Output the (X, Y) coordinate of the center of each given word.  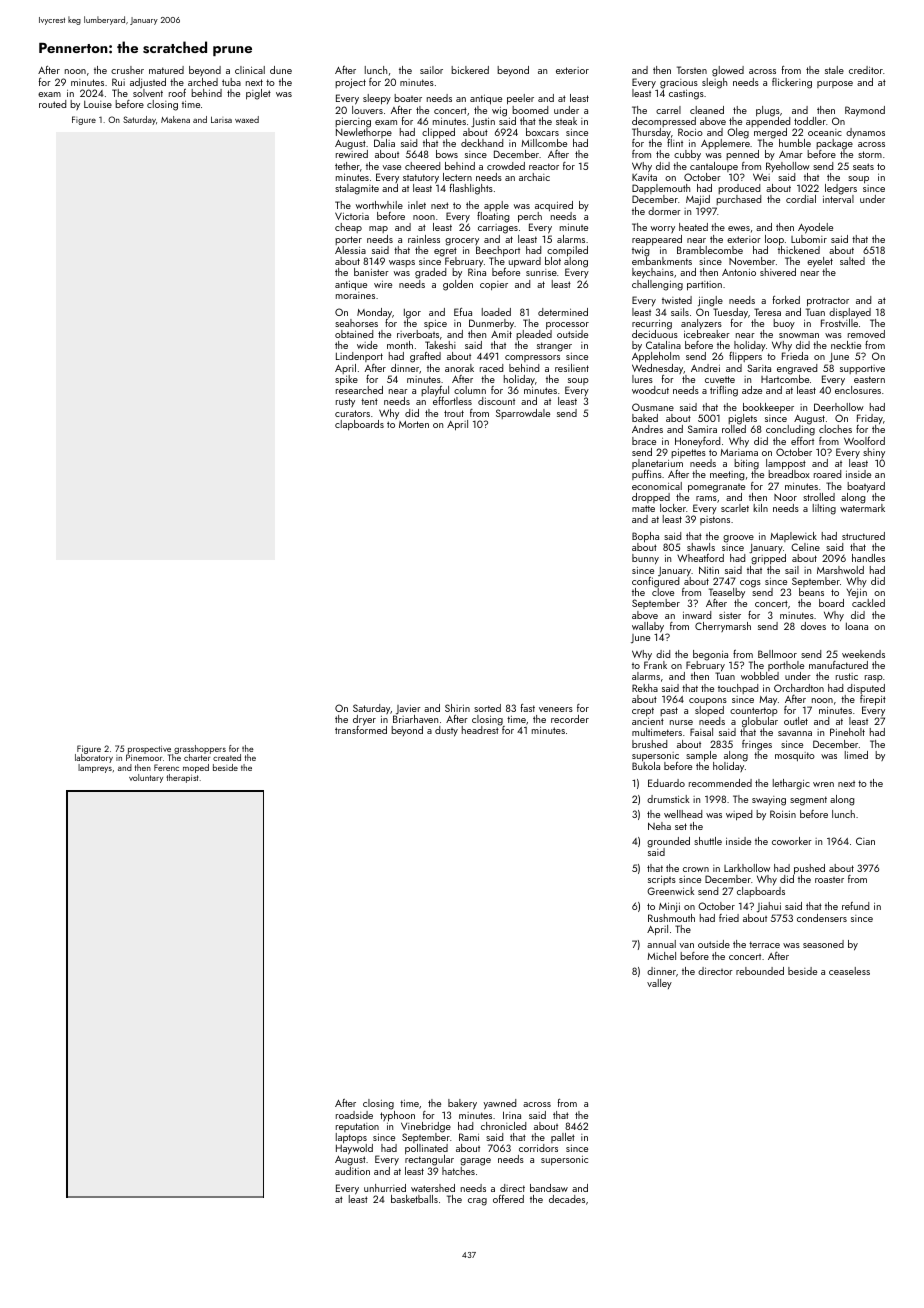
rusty (345, 402)
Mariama (739, 452)
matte (643, 508)
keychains (653, 273)
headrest (480, 730)
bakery (462, 1104)
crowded (506, 166)
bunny (645, 559)
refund (855, 906)
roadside (354, 1115)
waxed (247, 119)
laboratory (94, 759)
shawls (701, 547)
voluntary (146, 778)
